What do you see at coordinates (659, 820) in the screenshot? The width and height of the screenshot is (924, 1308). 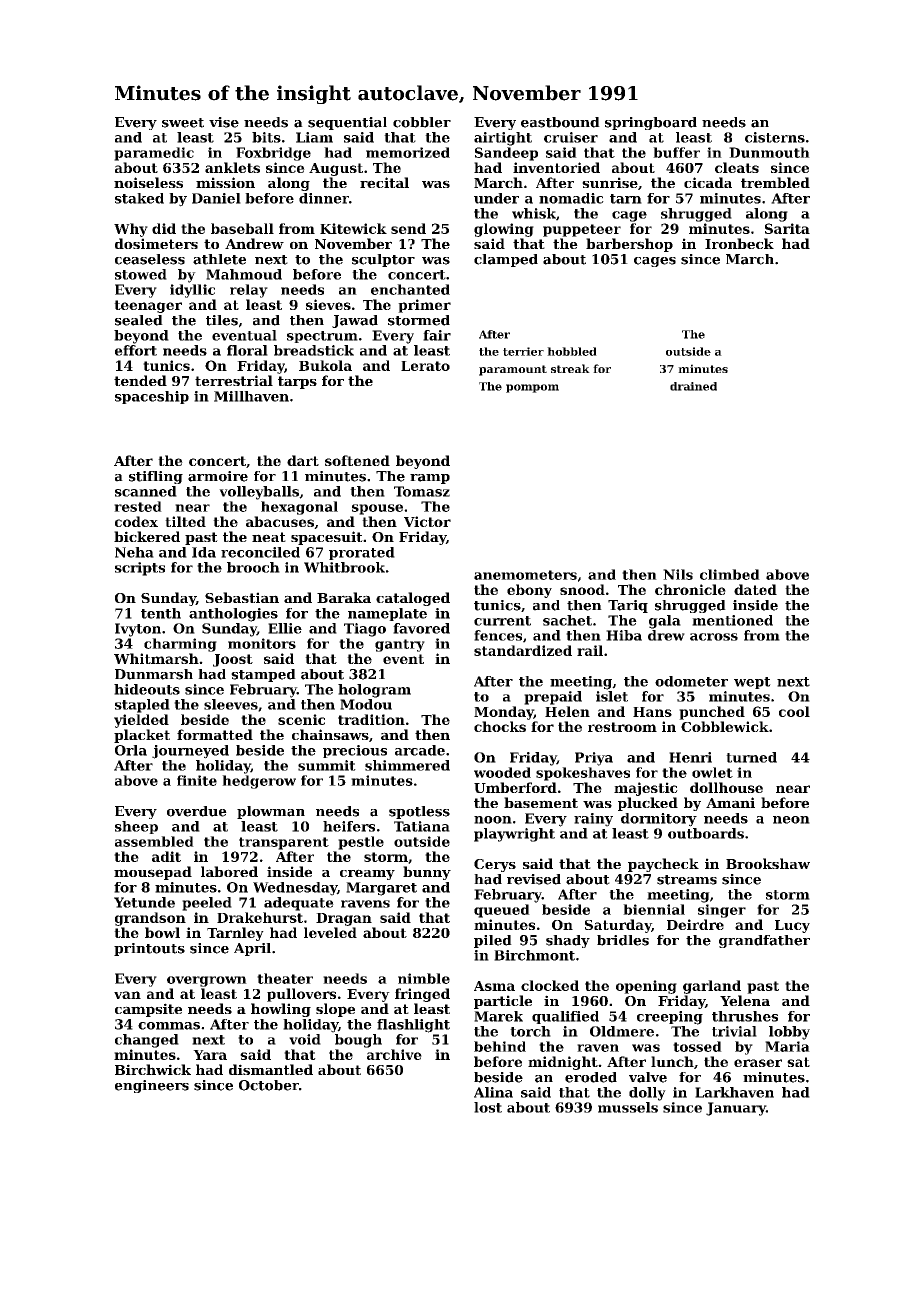 I see `dormitory` at bounding box center [659, 820].
